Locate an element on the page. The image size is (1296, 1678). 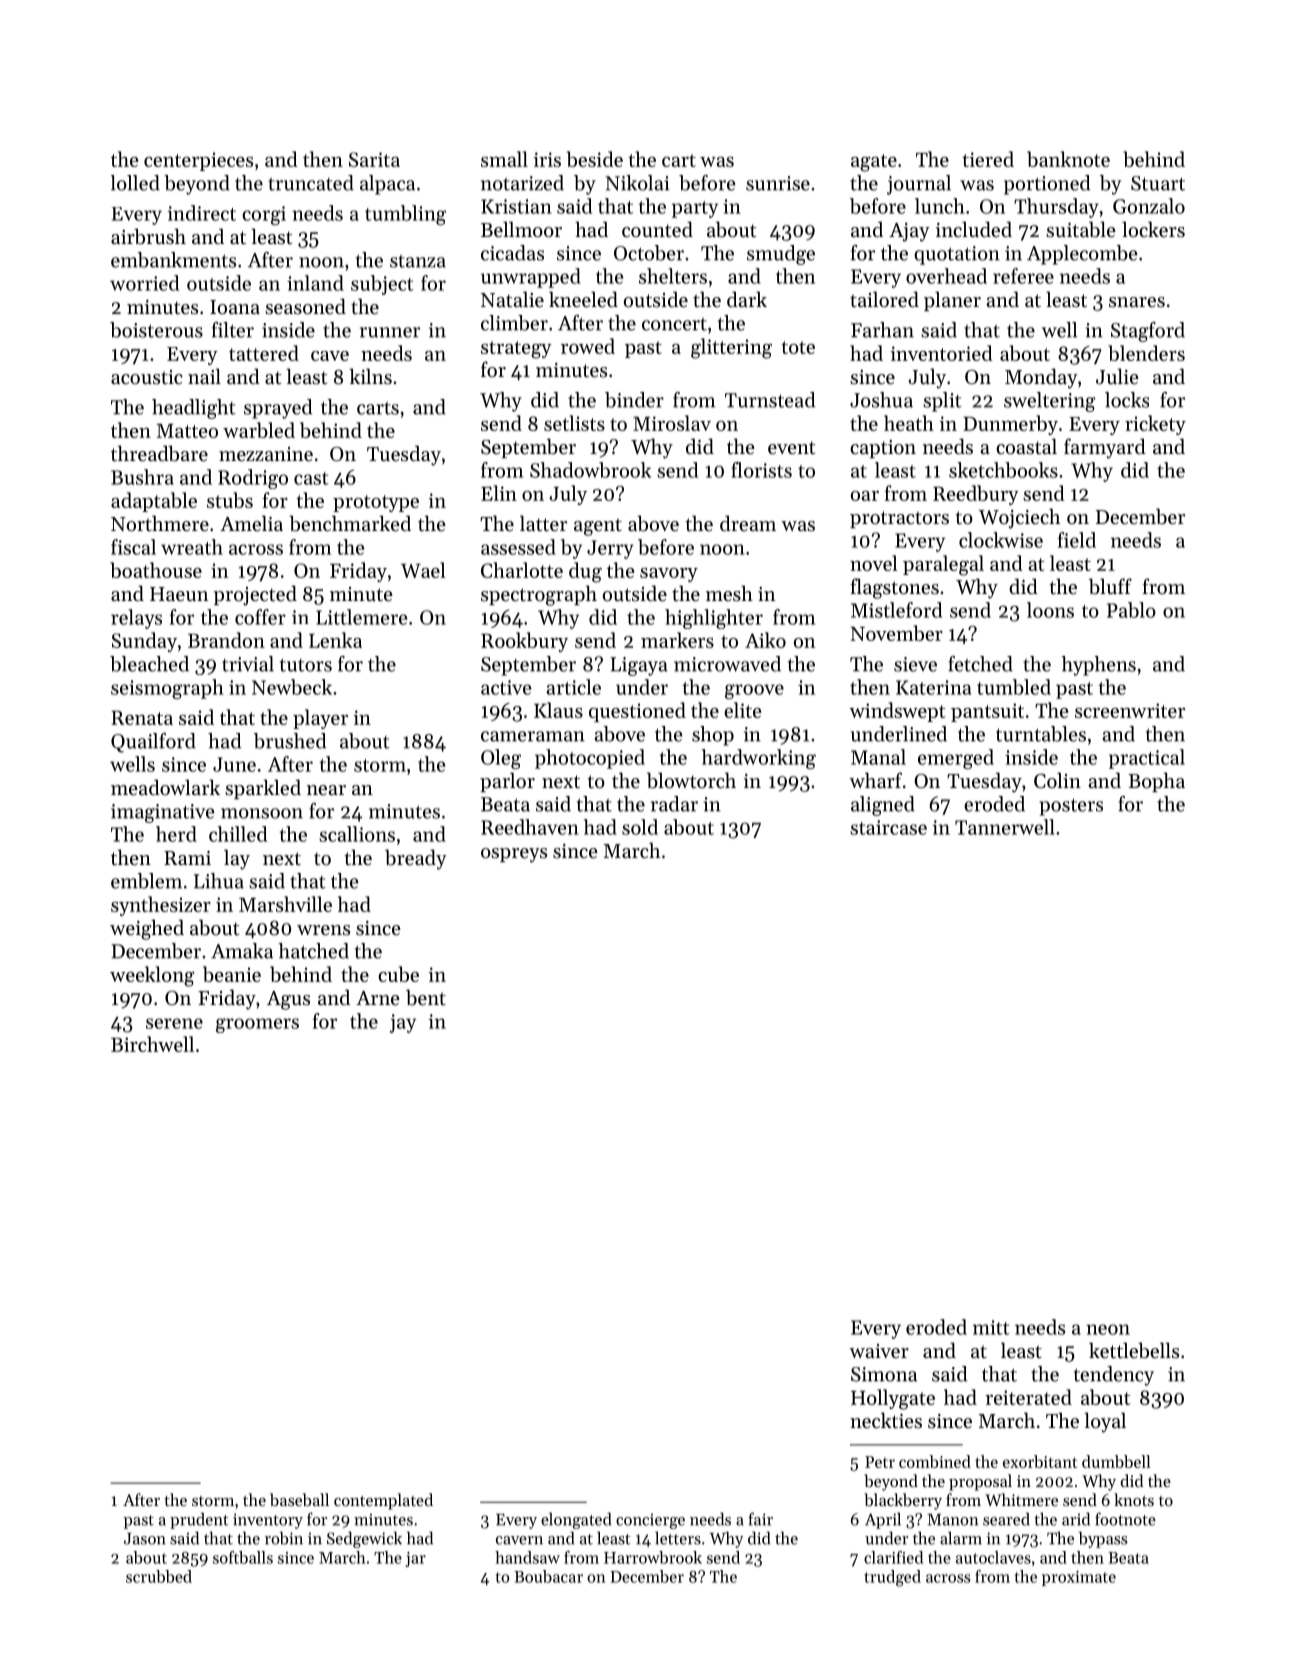
near is located at coordinates (326, 790).
